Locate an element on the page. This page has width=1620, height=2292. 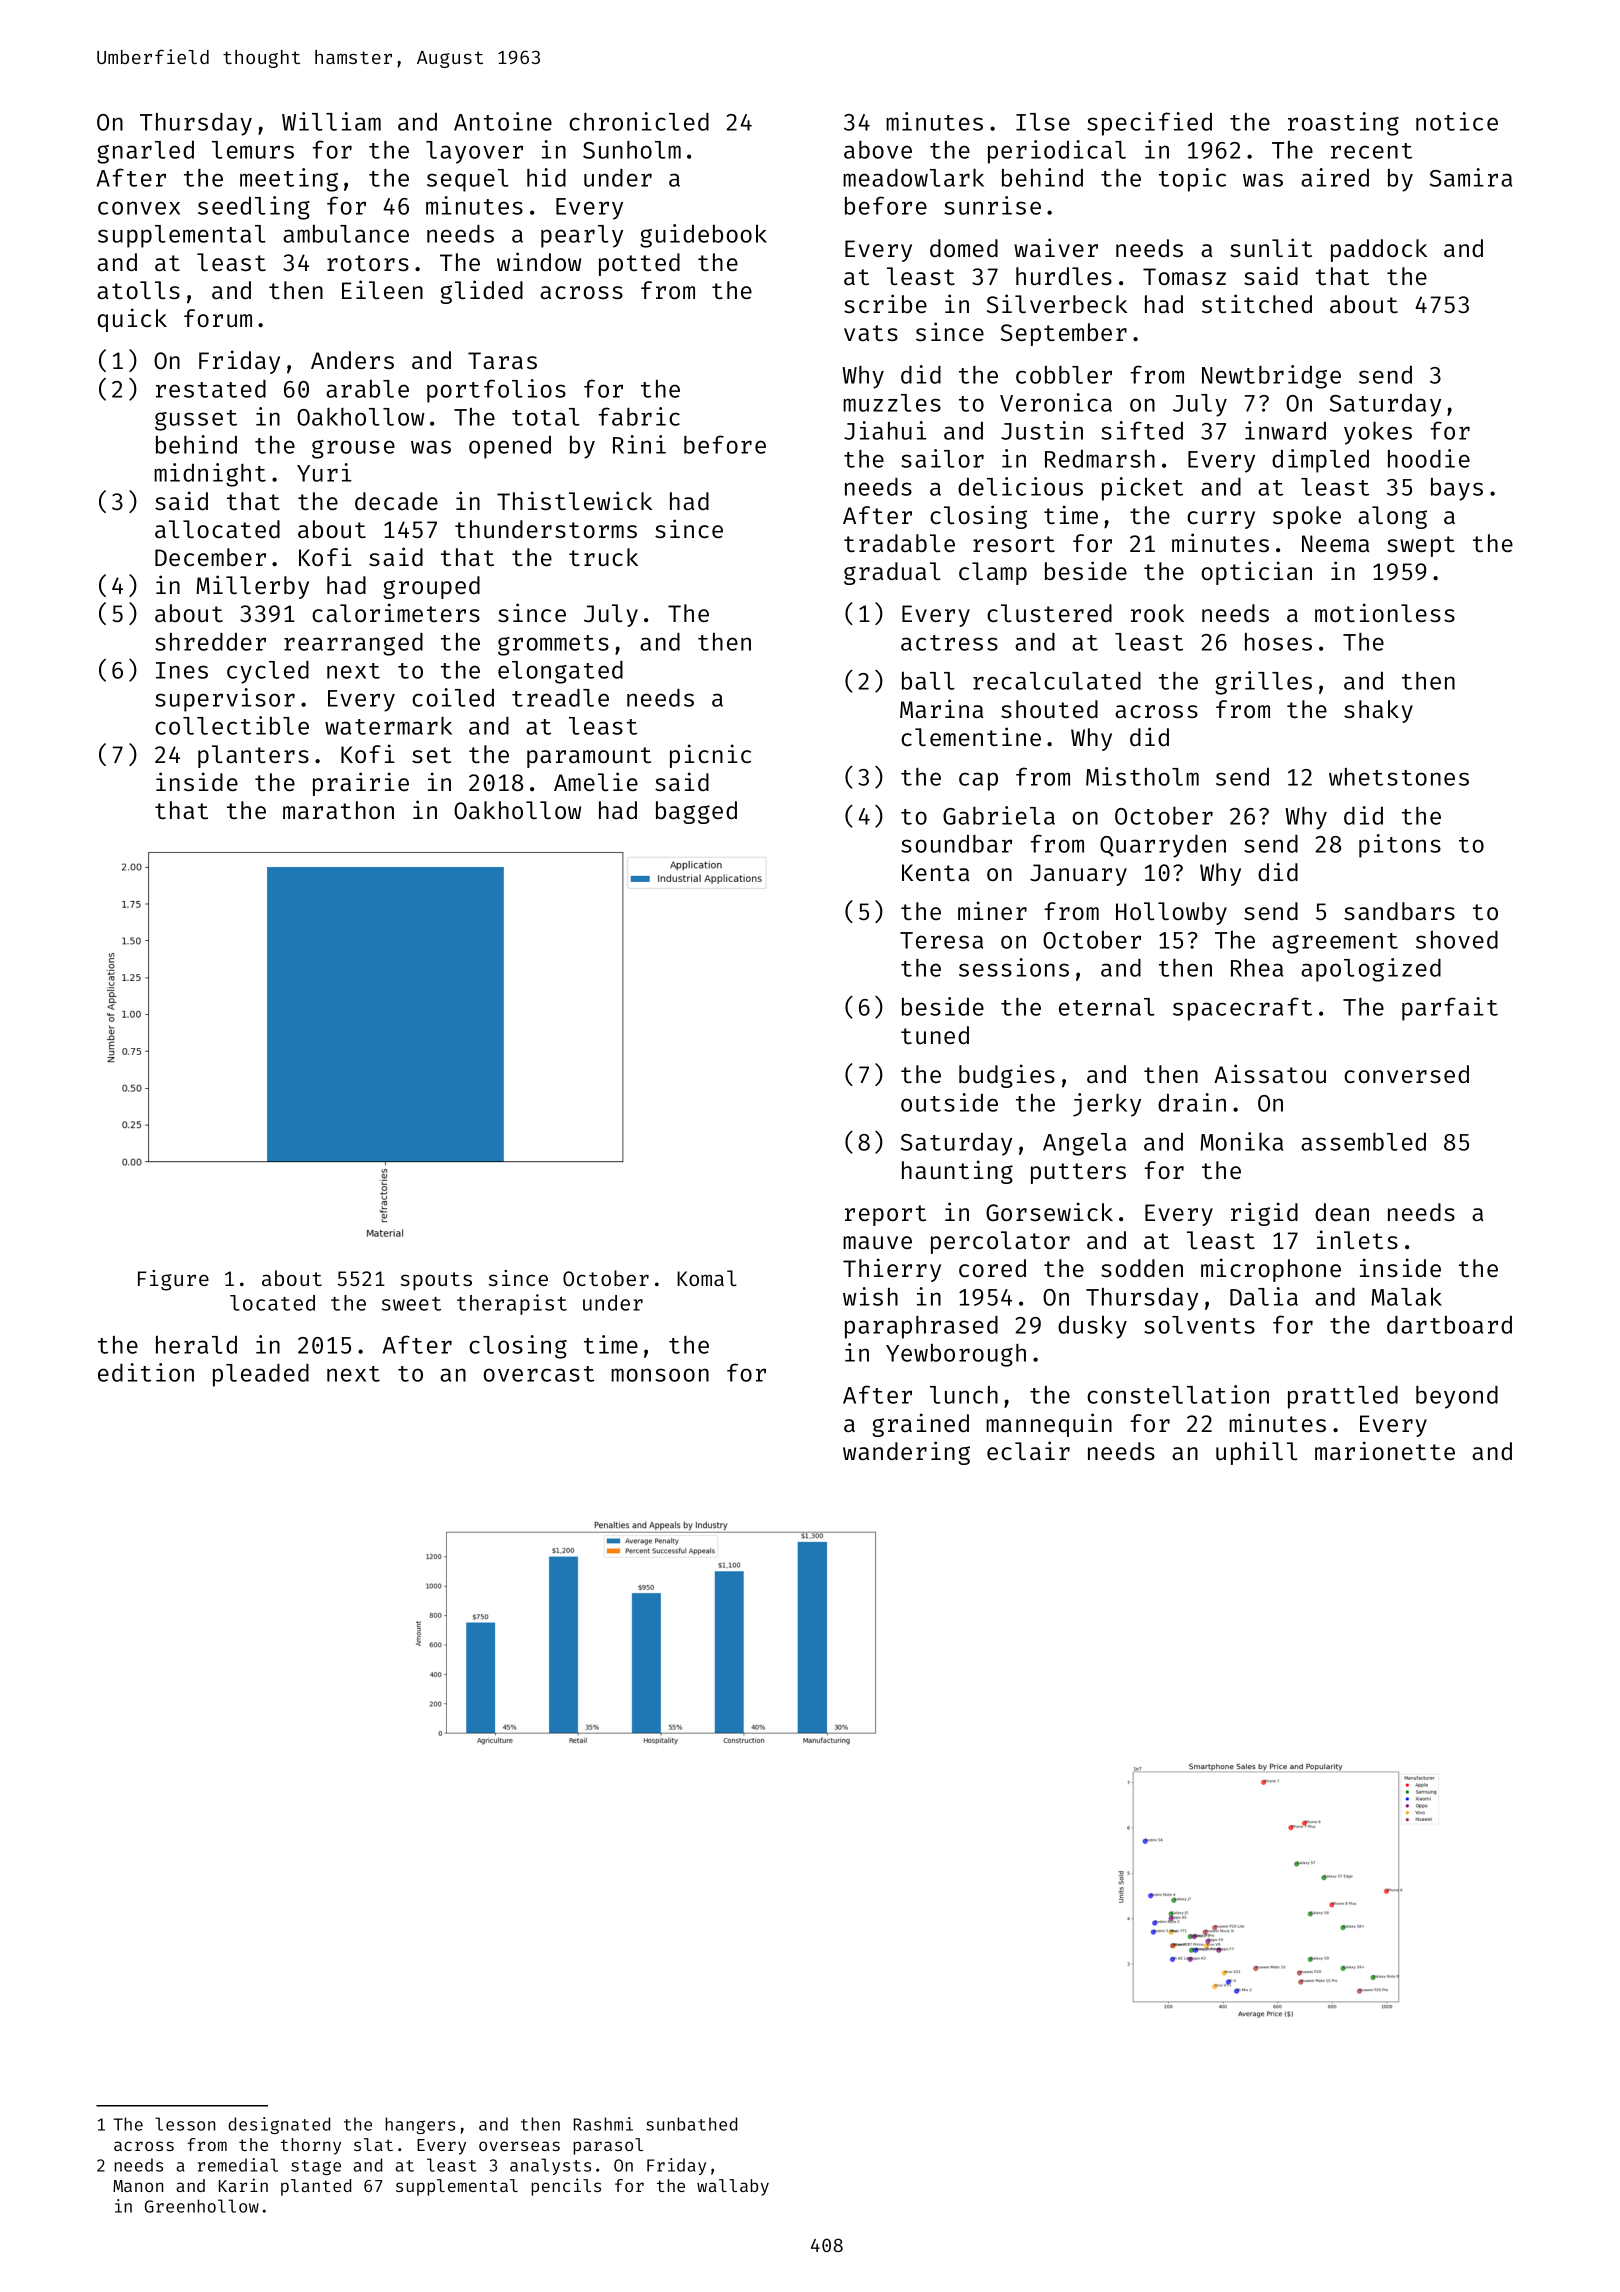
marionette is located at coordinates (1385, 1451).
